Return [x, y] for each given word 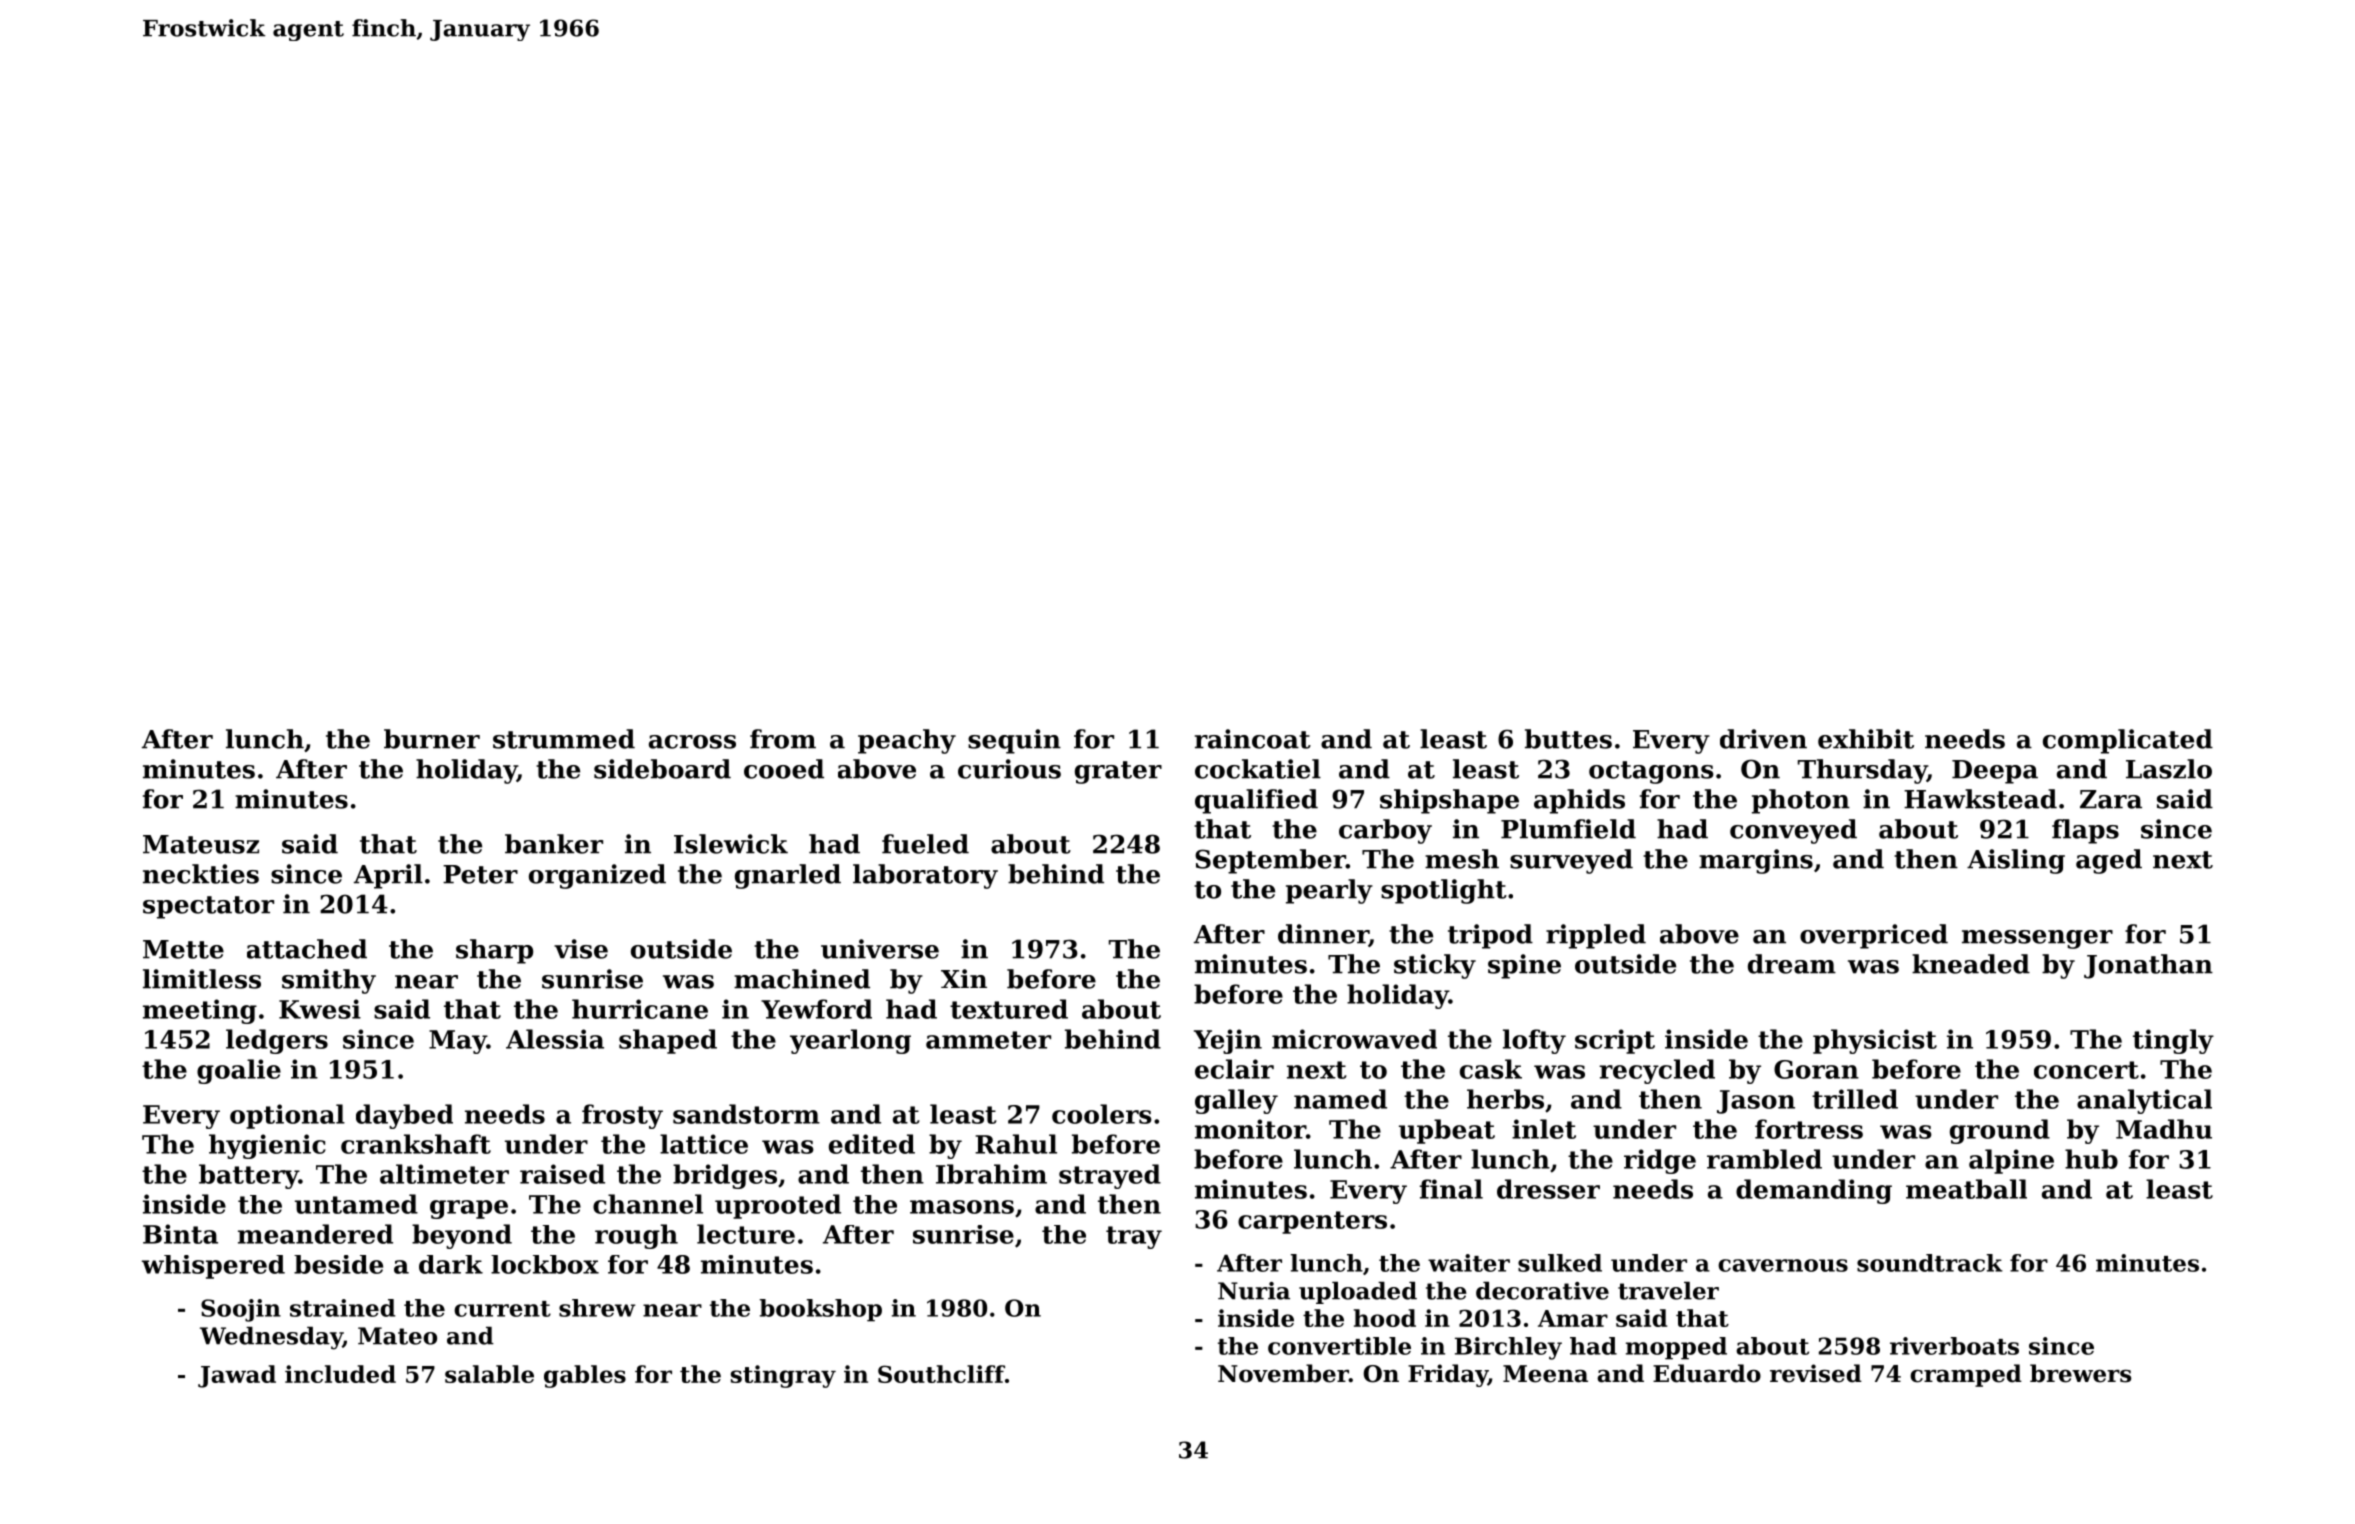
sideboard [662, 769]
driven [1763, 739]
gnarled [788, 876]
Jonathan [2148, 966]
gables [585, 1376]
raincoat [1253, 739]
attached [307, 949]
